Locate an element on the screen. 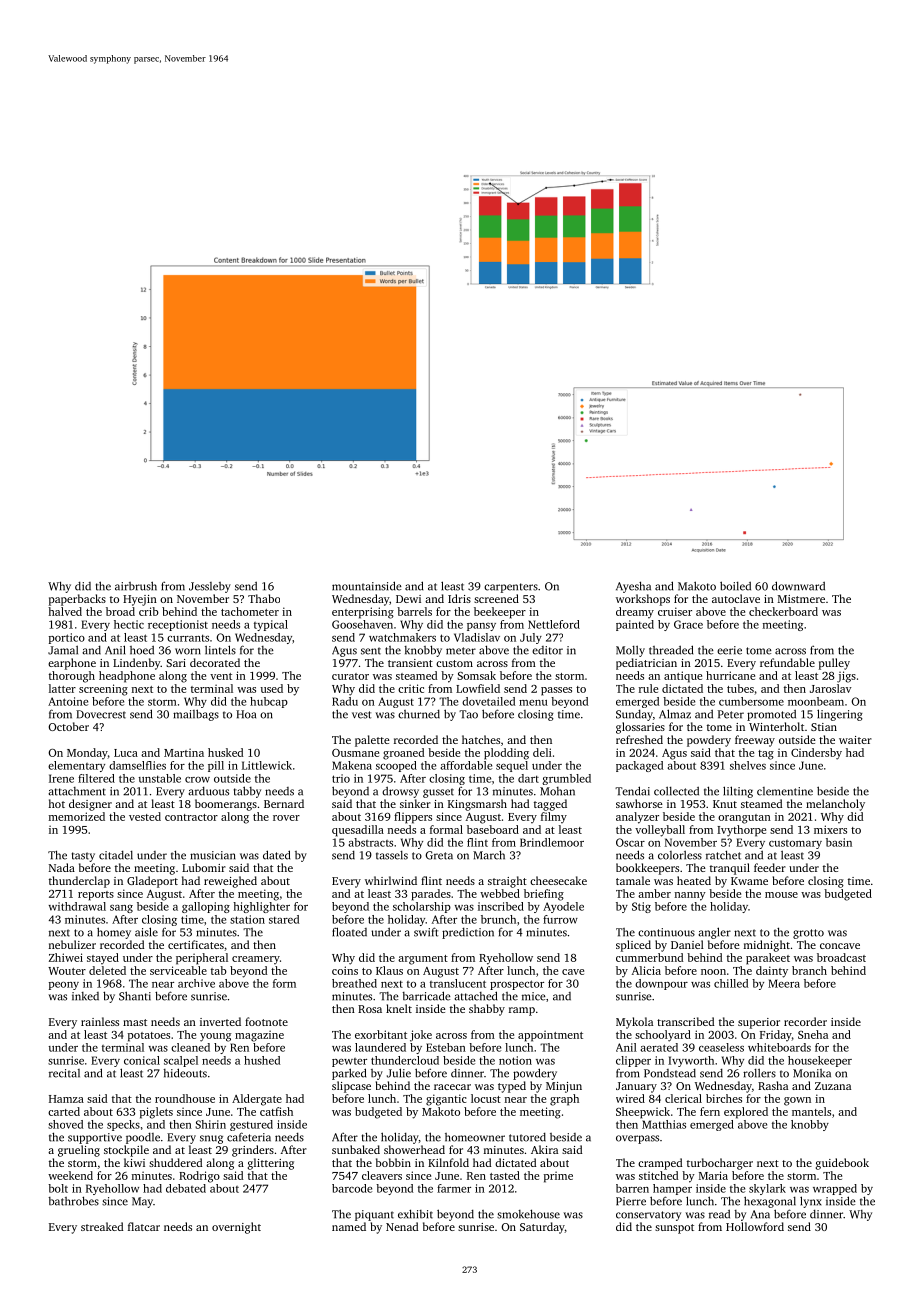 The image size is (924, 1308). contractor is located at coordinates (191, 817).
